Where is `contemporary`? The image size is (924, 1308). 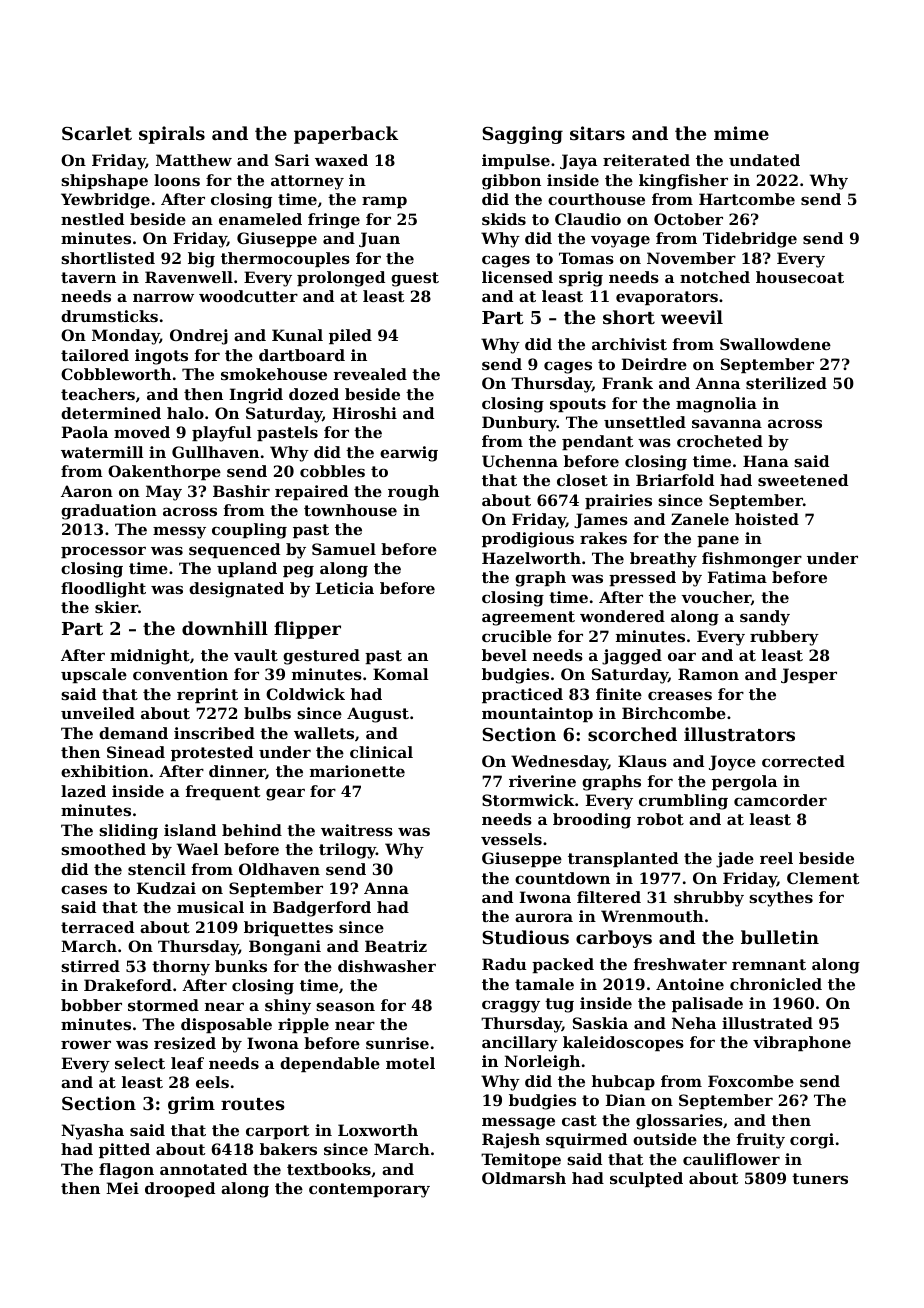 contemporary is located at coordinates (369, 1190).
